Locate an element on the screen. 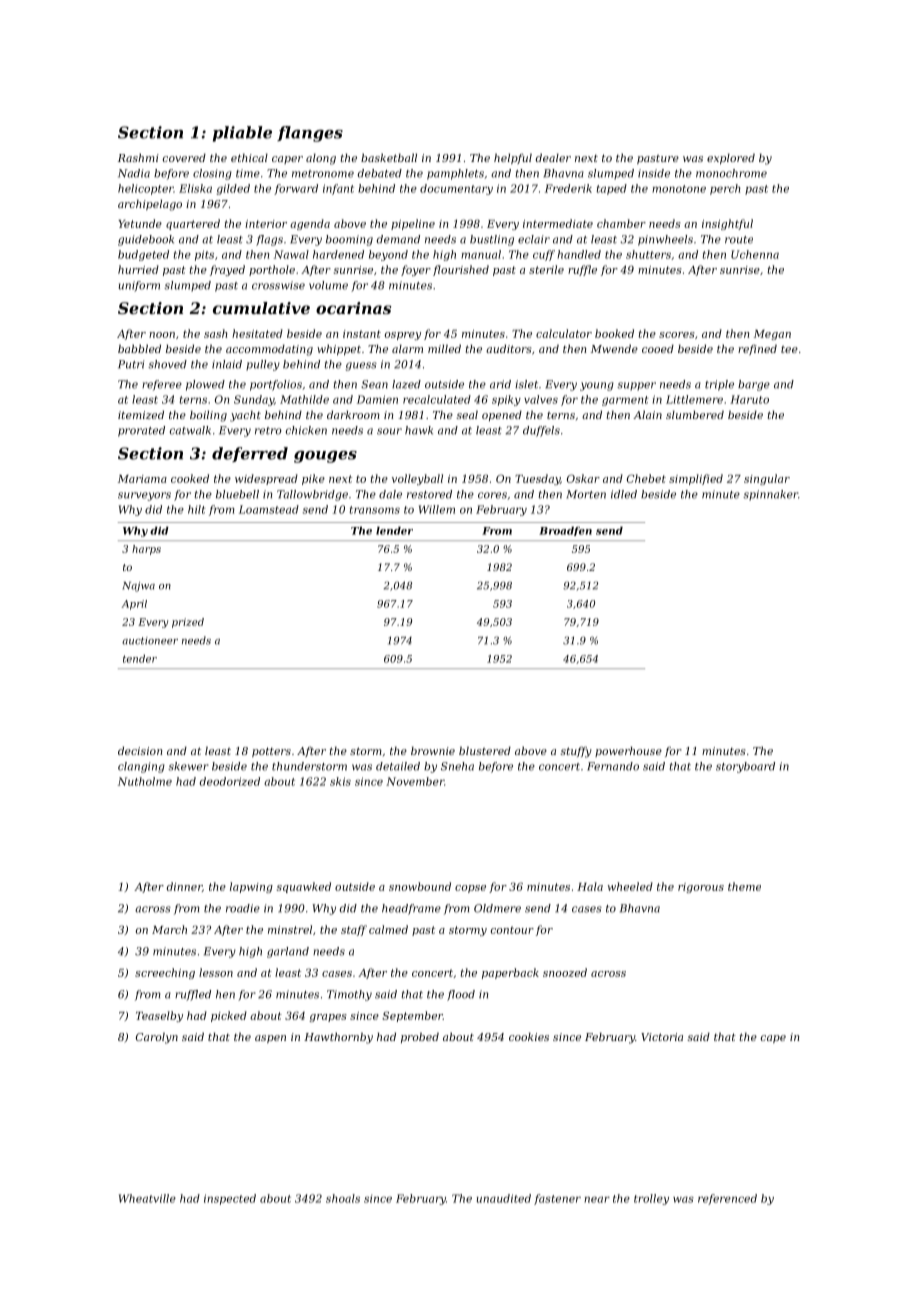  pliable is located at coordinates (242, 134).
